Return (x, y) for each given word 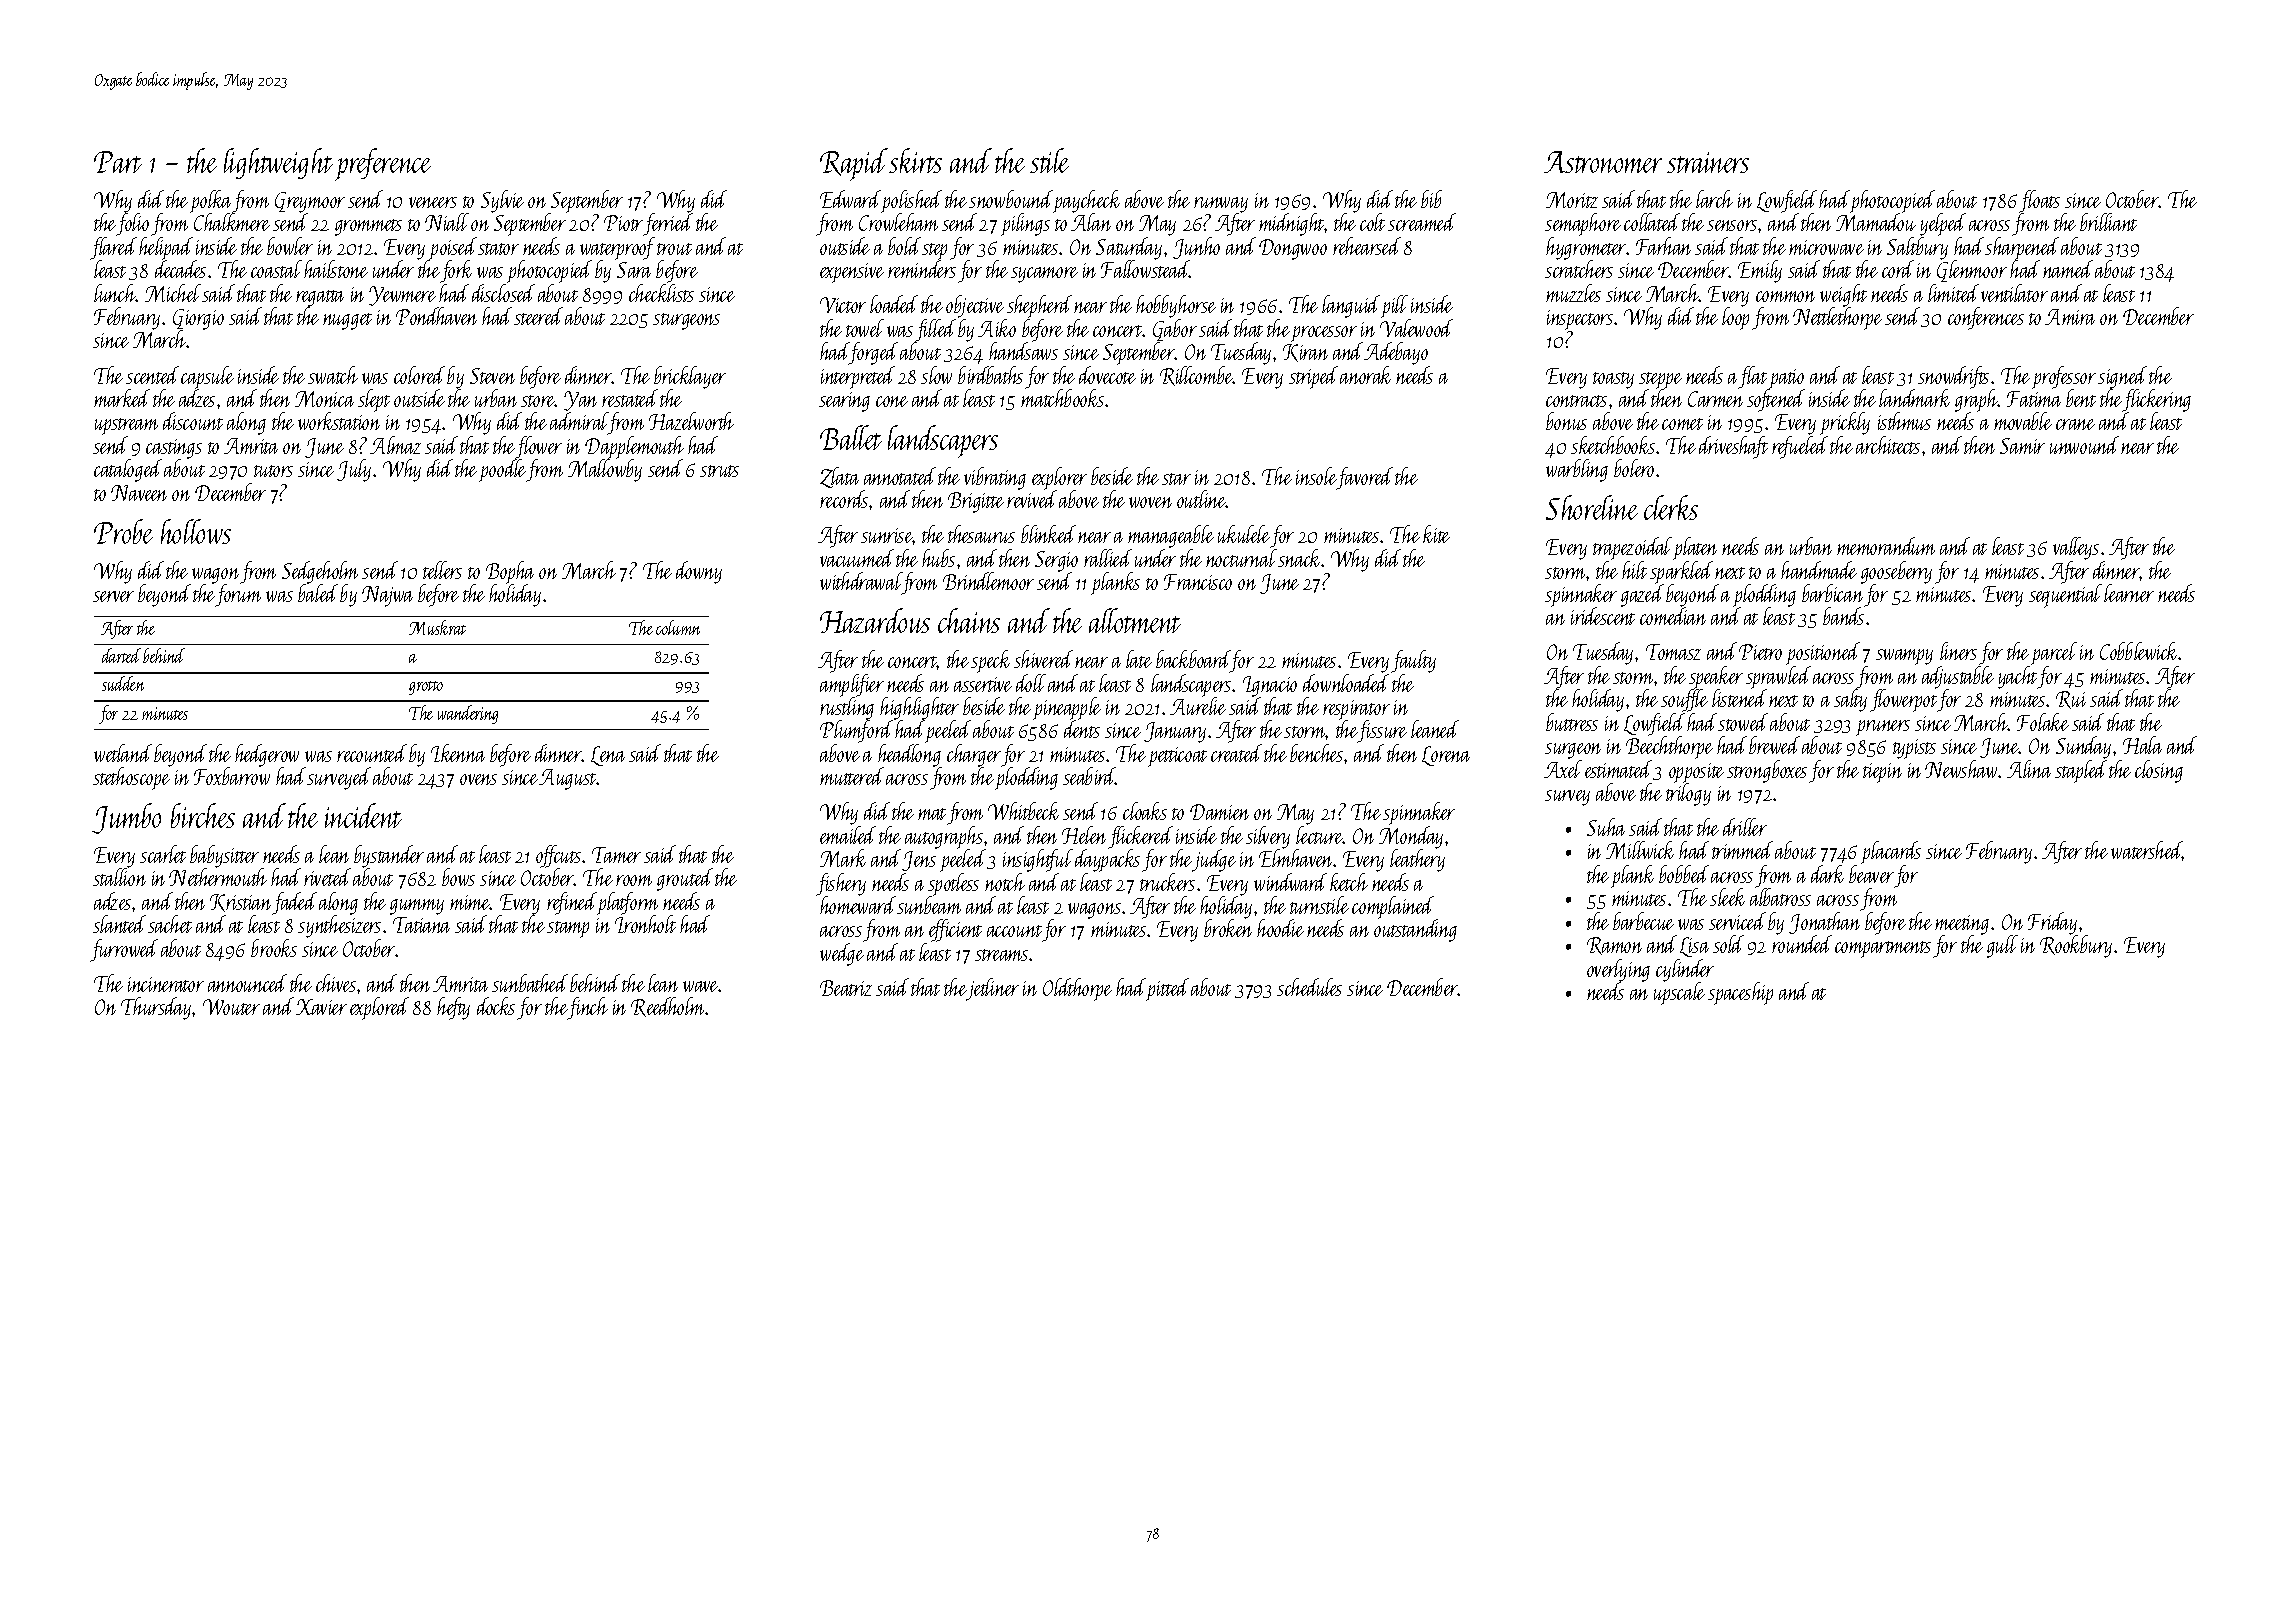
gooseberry (1896, 572)
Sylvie (502, 201)
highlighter (919, 708)
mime (470, 902)
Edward (850, 199)
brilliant (2108, 222)
